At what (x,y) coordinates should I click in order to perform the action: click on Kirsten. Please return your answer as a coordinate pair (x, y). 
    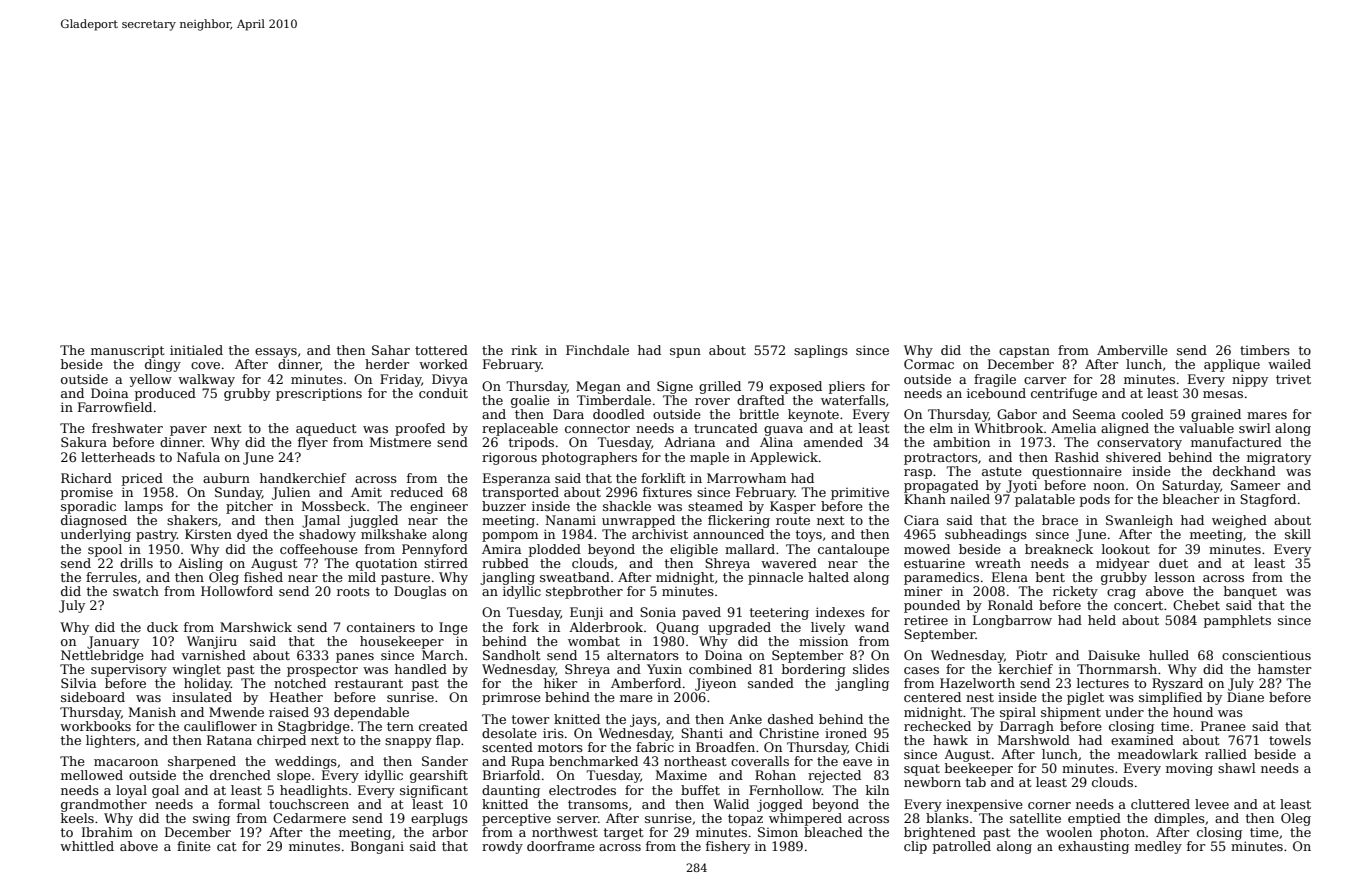
    Looking at the image, I should click on (208, 534).
